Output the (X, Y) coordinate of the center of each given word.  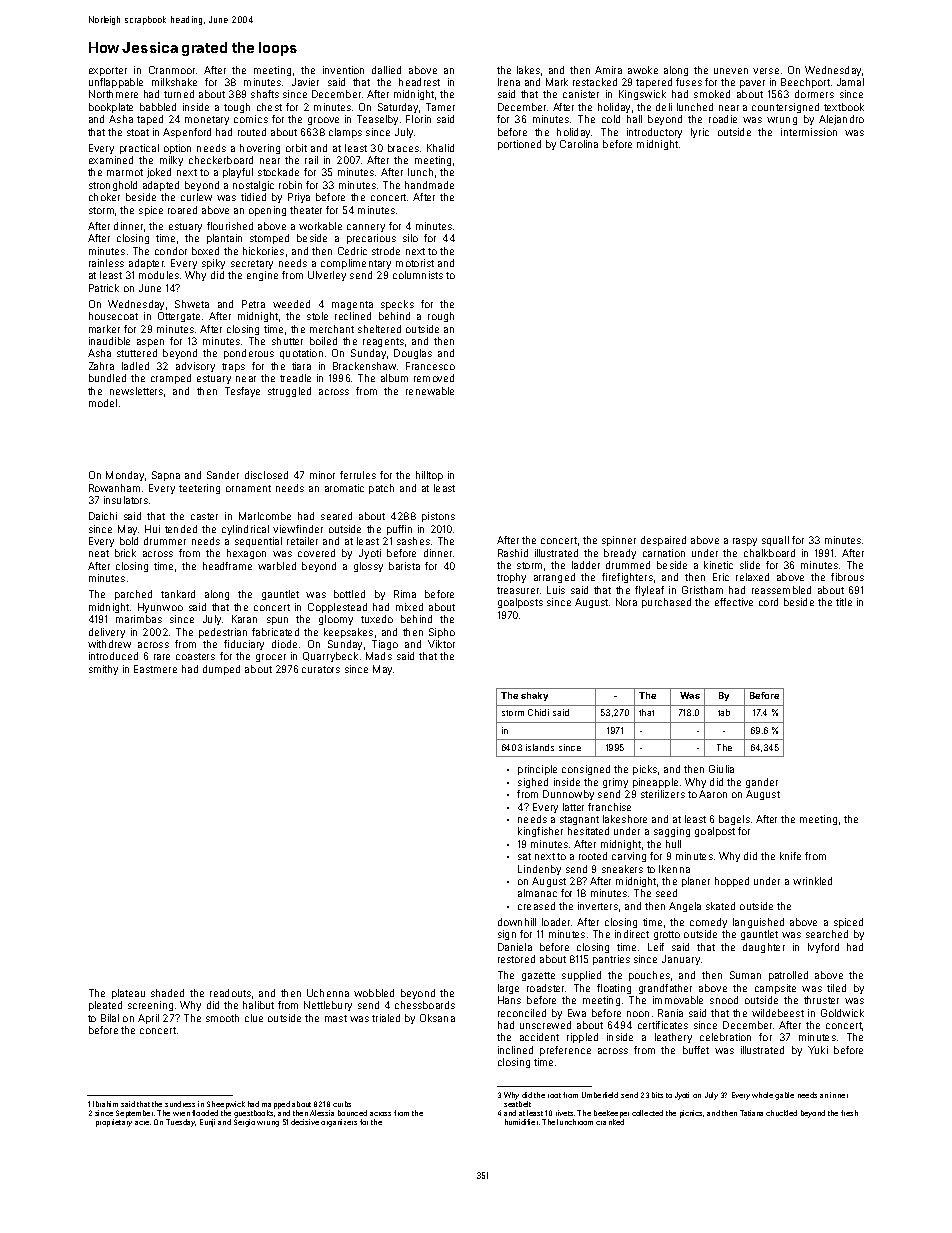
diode (284, 644)
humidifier (521, 1122)
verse (766, 71)
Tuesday (180, 1123)
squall (775, 541)
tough (237, 108)
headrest (419, 82)
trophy (511, 578)
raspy (745, 542)
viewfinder (298, 529)
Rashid (513, 553)
